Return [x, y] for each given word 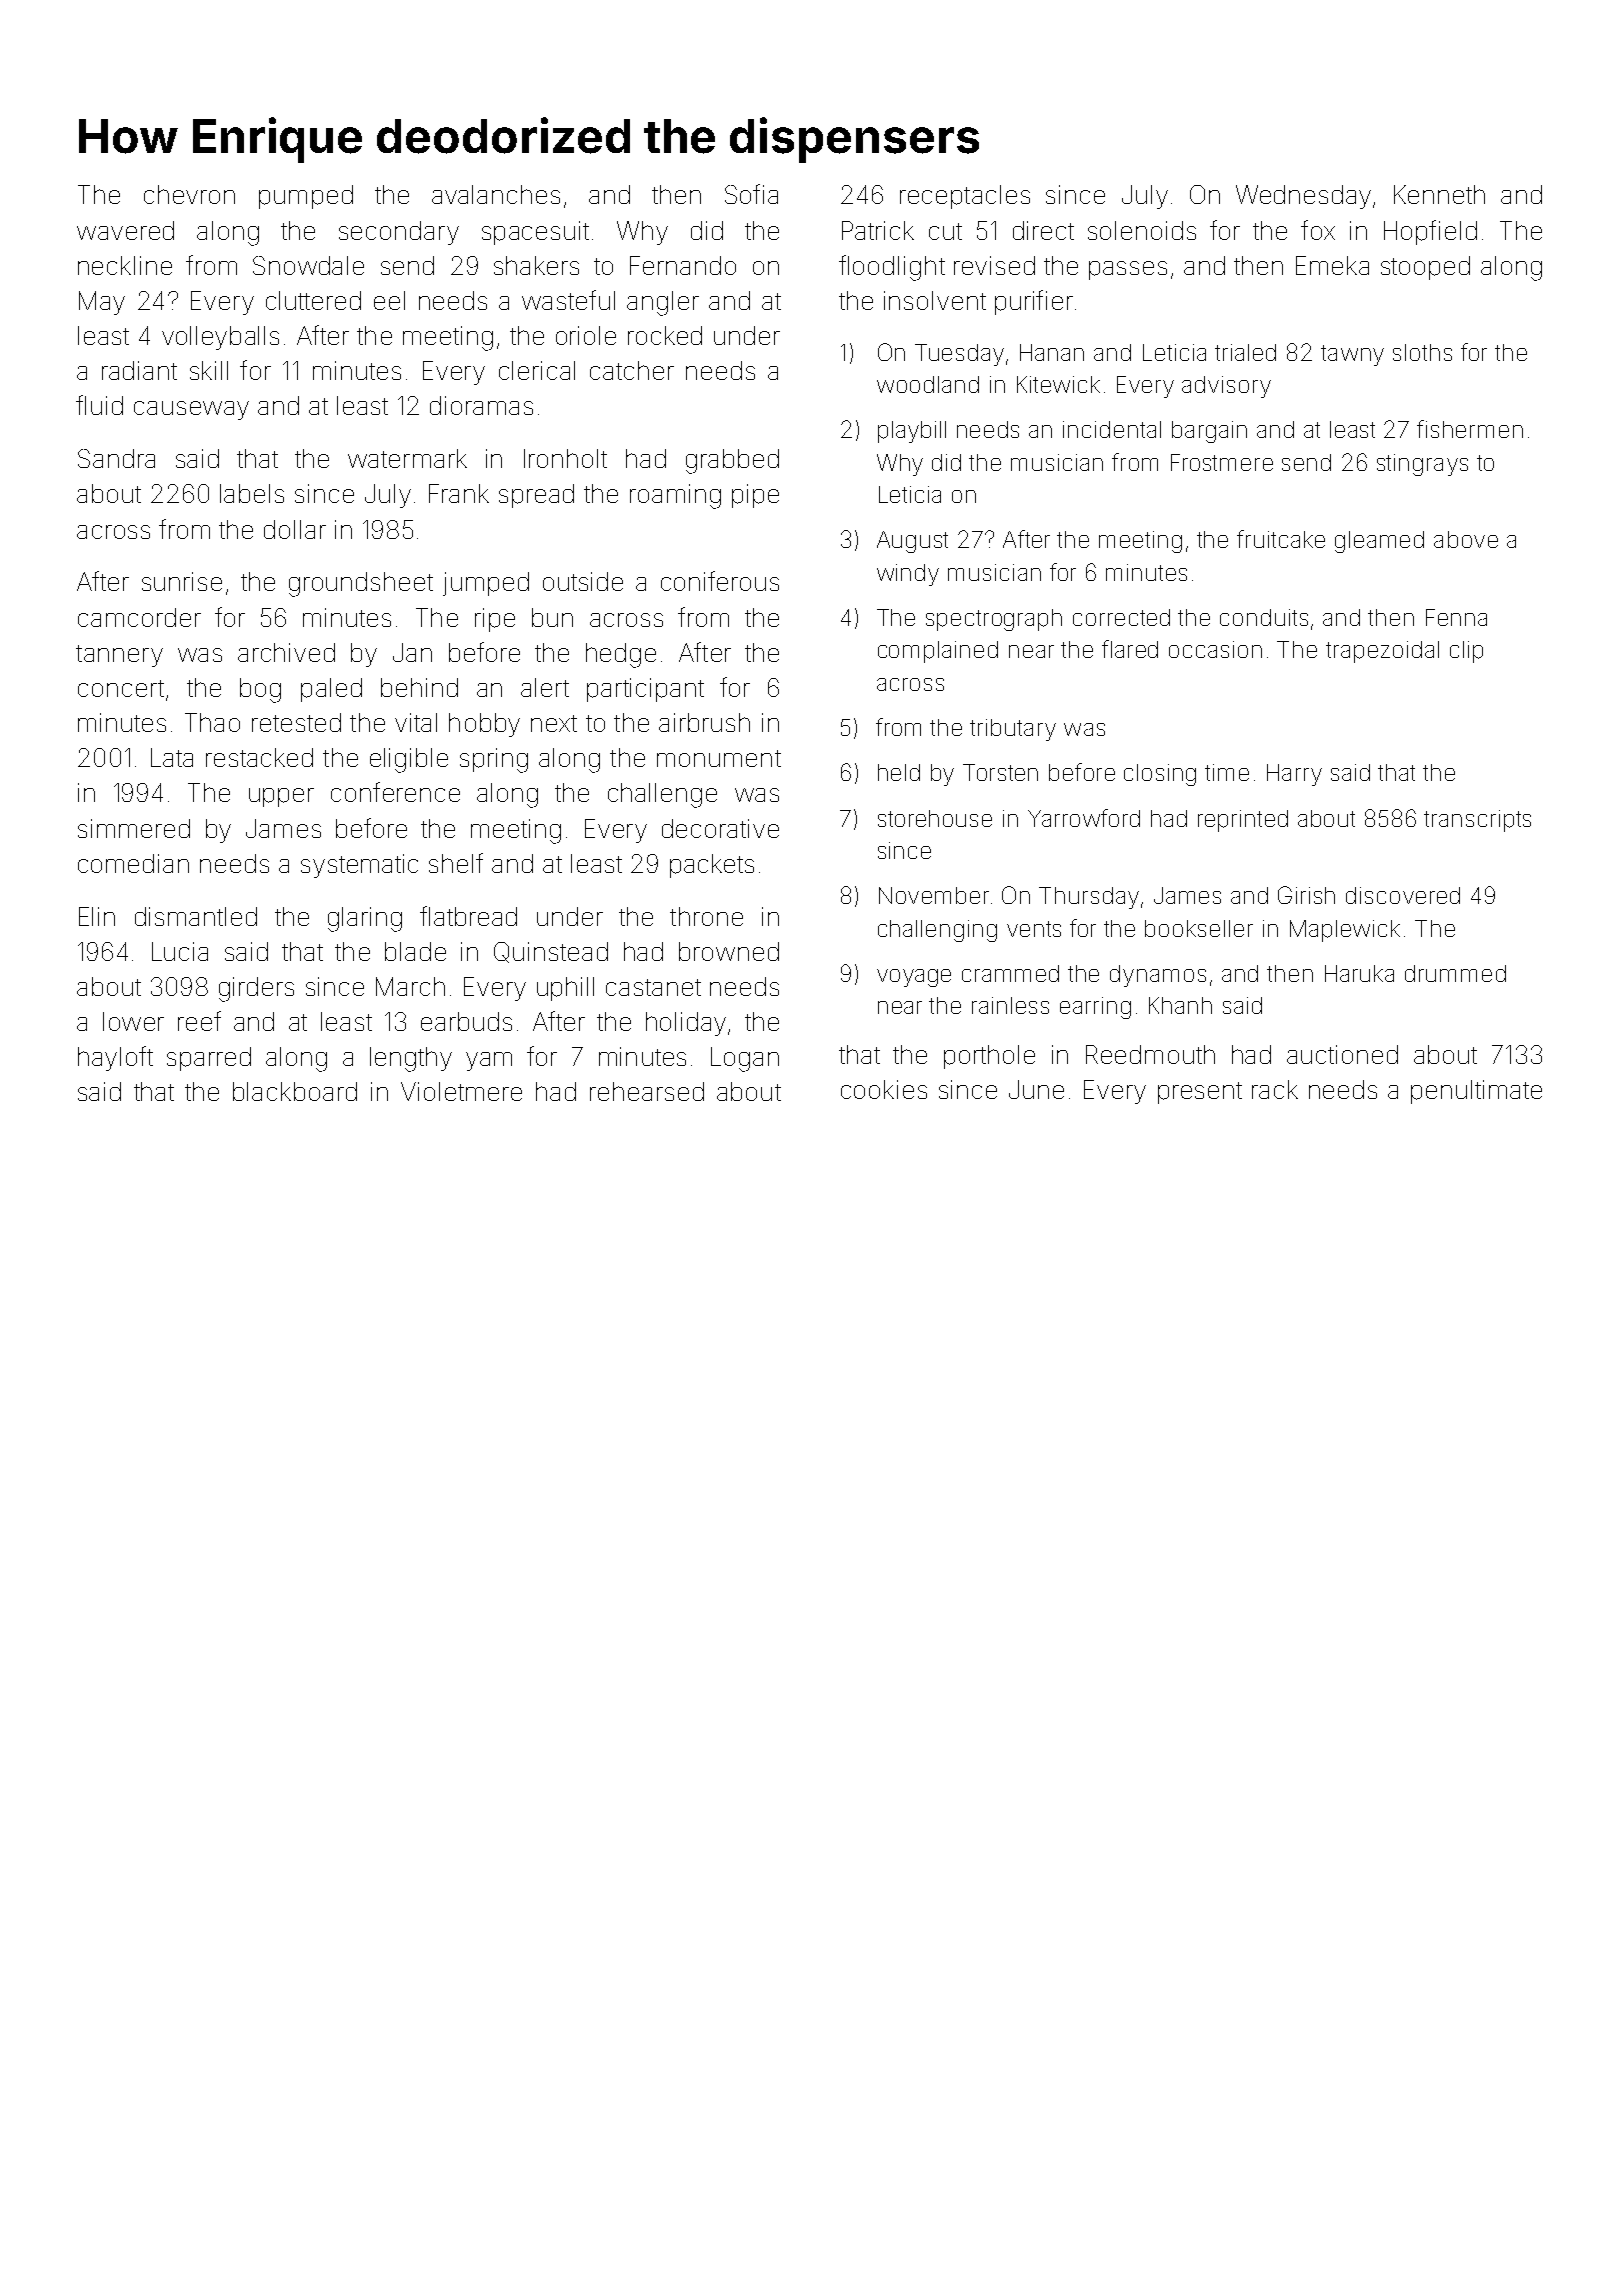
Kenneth [1439, 194]
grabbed [732, 461]
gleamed [1379, 542]
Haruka [1359, 973]
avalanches [496, 194]
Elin [97, 916]
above [1466, 539]
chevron [189, 194]
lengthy [411, 1059]
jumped [486, 584]
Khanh [1180, 1005]
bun [552, 617]
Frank [459, 493]
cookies [884, 1089]
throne [706, 916]
